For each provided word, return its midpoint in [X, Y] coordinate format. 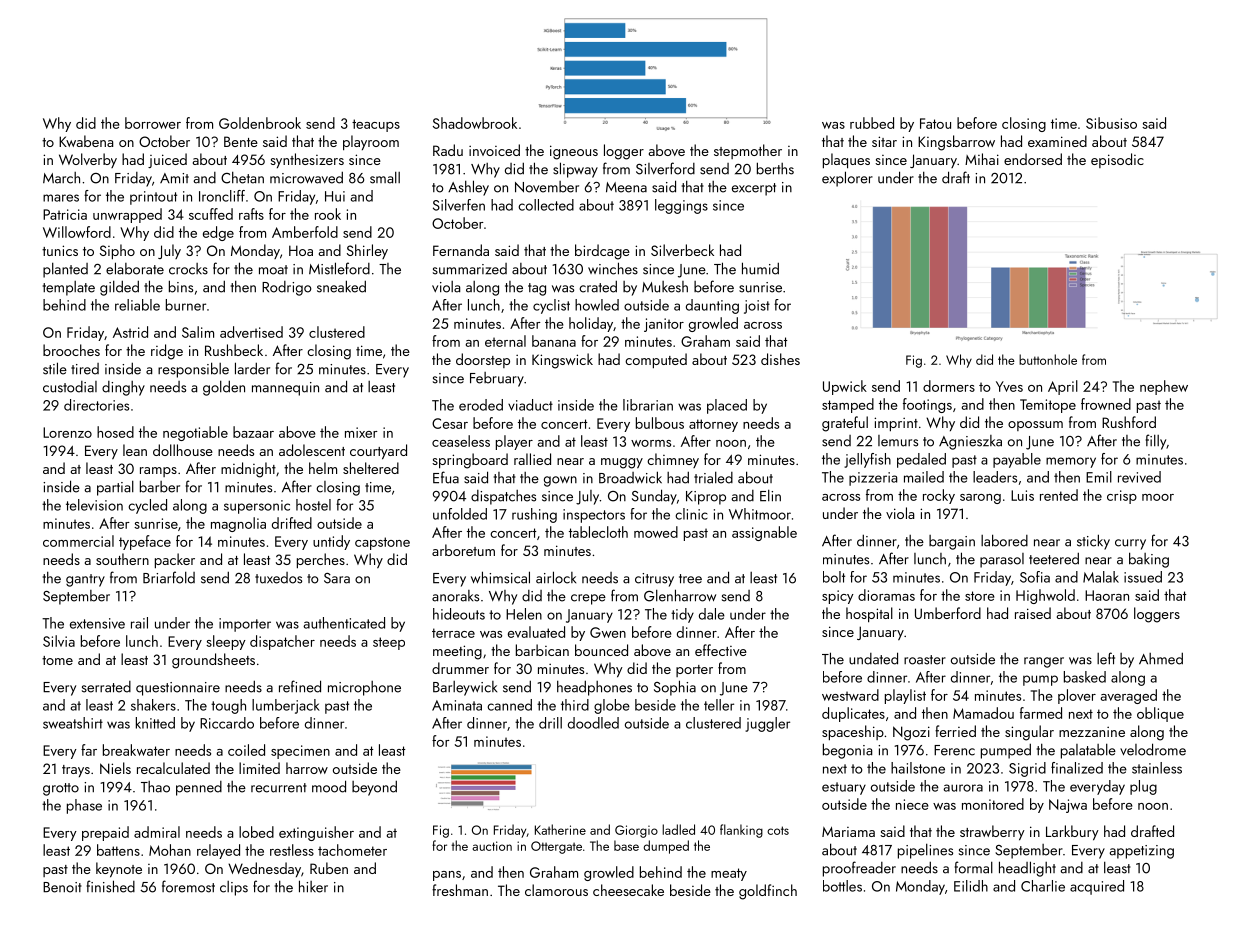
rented [1059, 495]
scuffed [211, 214]
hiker [313, 886]
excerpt [754, 189]
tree [690, 579]
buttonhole [1048, 359]
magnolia [238, 524]
